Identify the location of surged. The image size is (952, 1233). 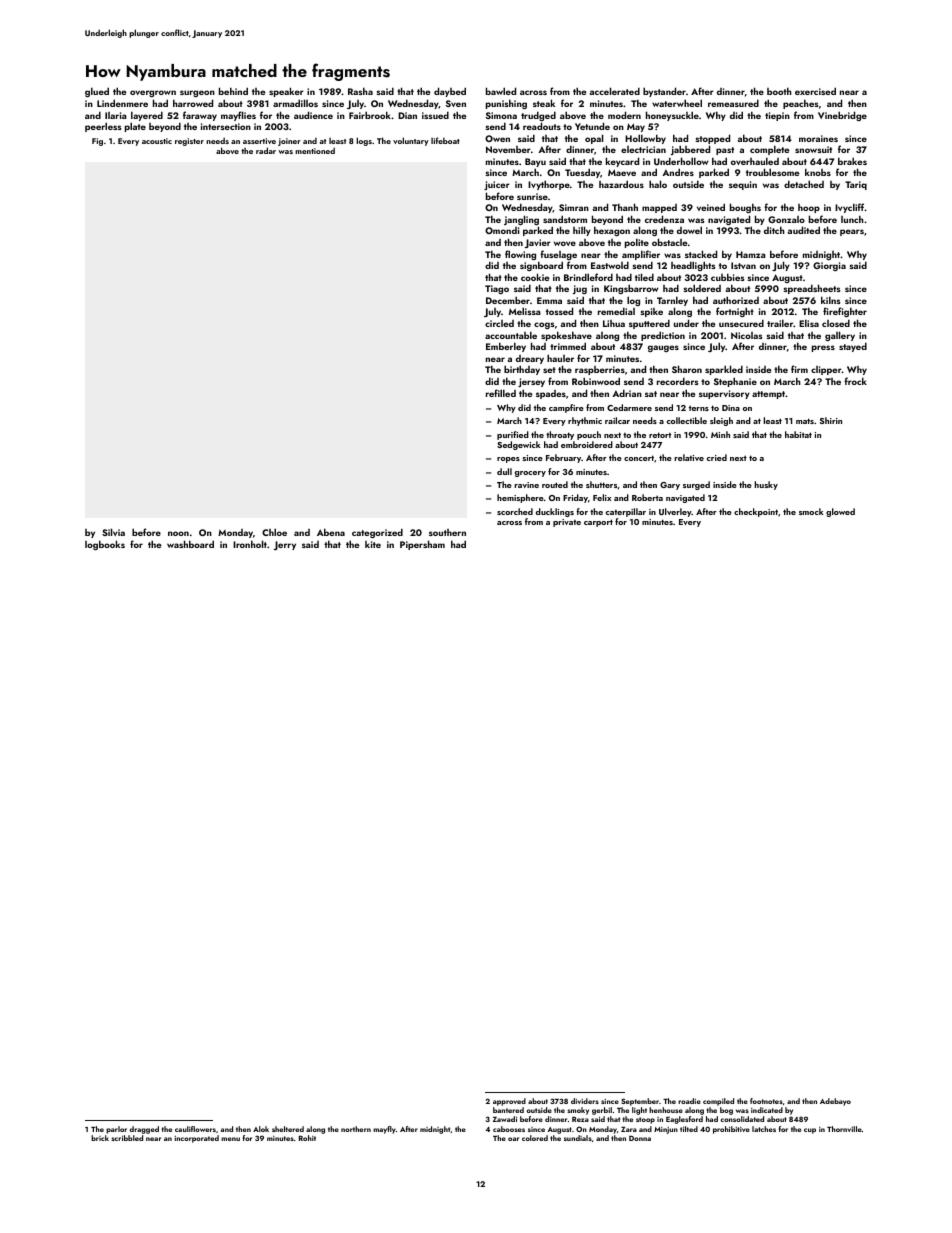
(696, 485).
